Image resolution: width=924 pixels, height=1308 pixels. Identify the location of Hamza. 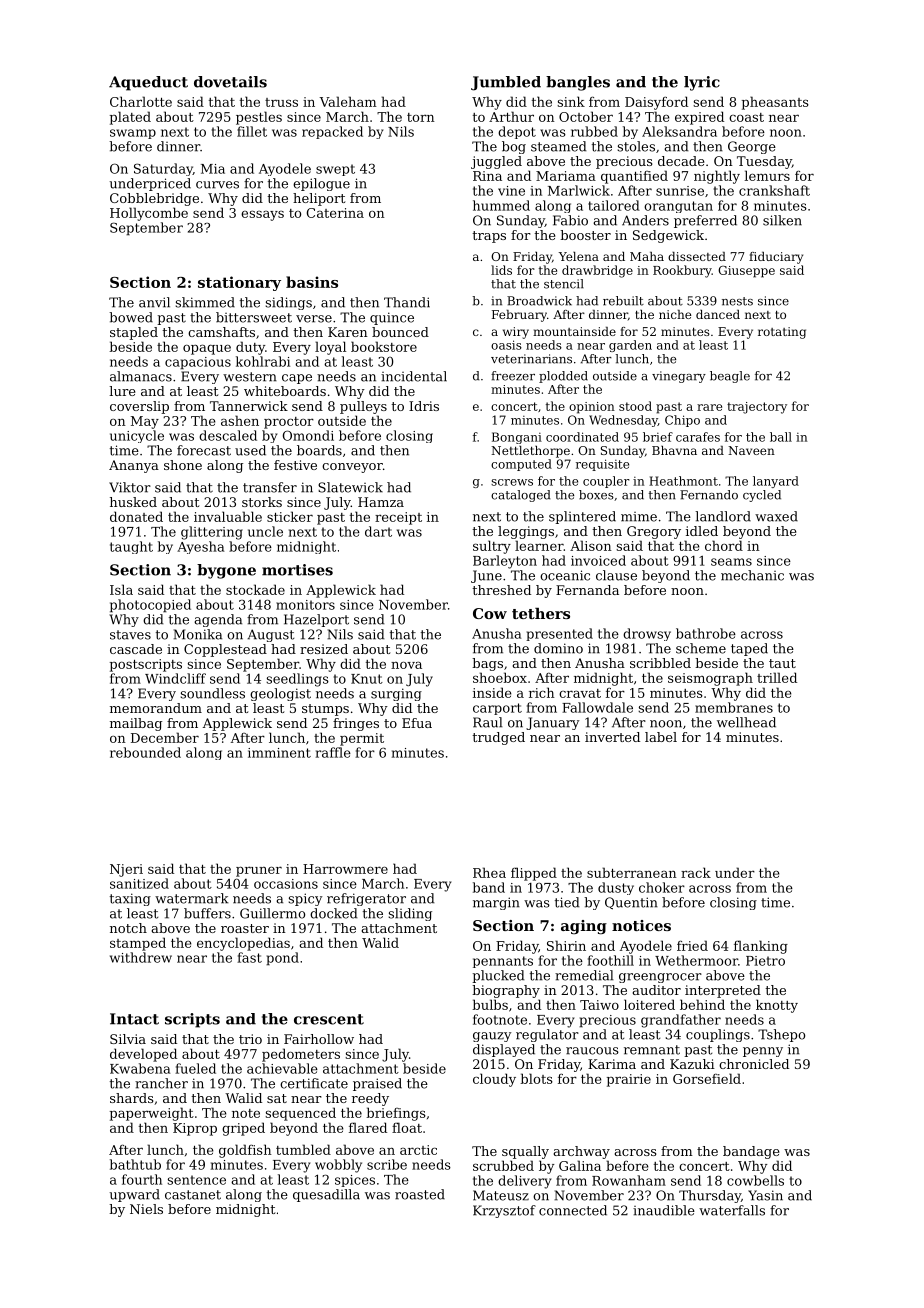
(381, 502).
